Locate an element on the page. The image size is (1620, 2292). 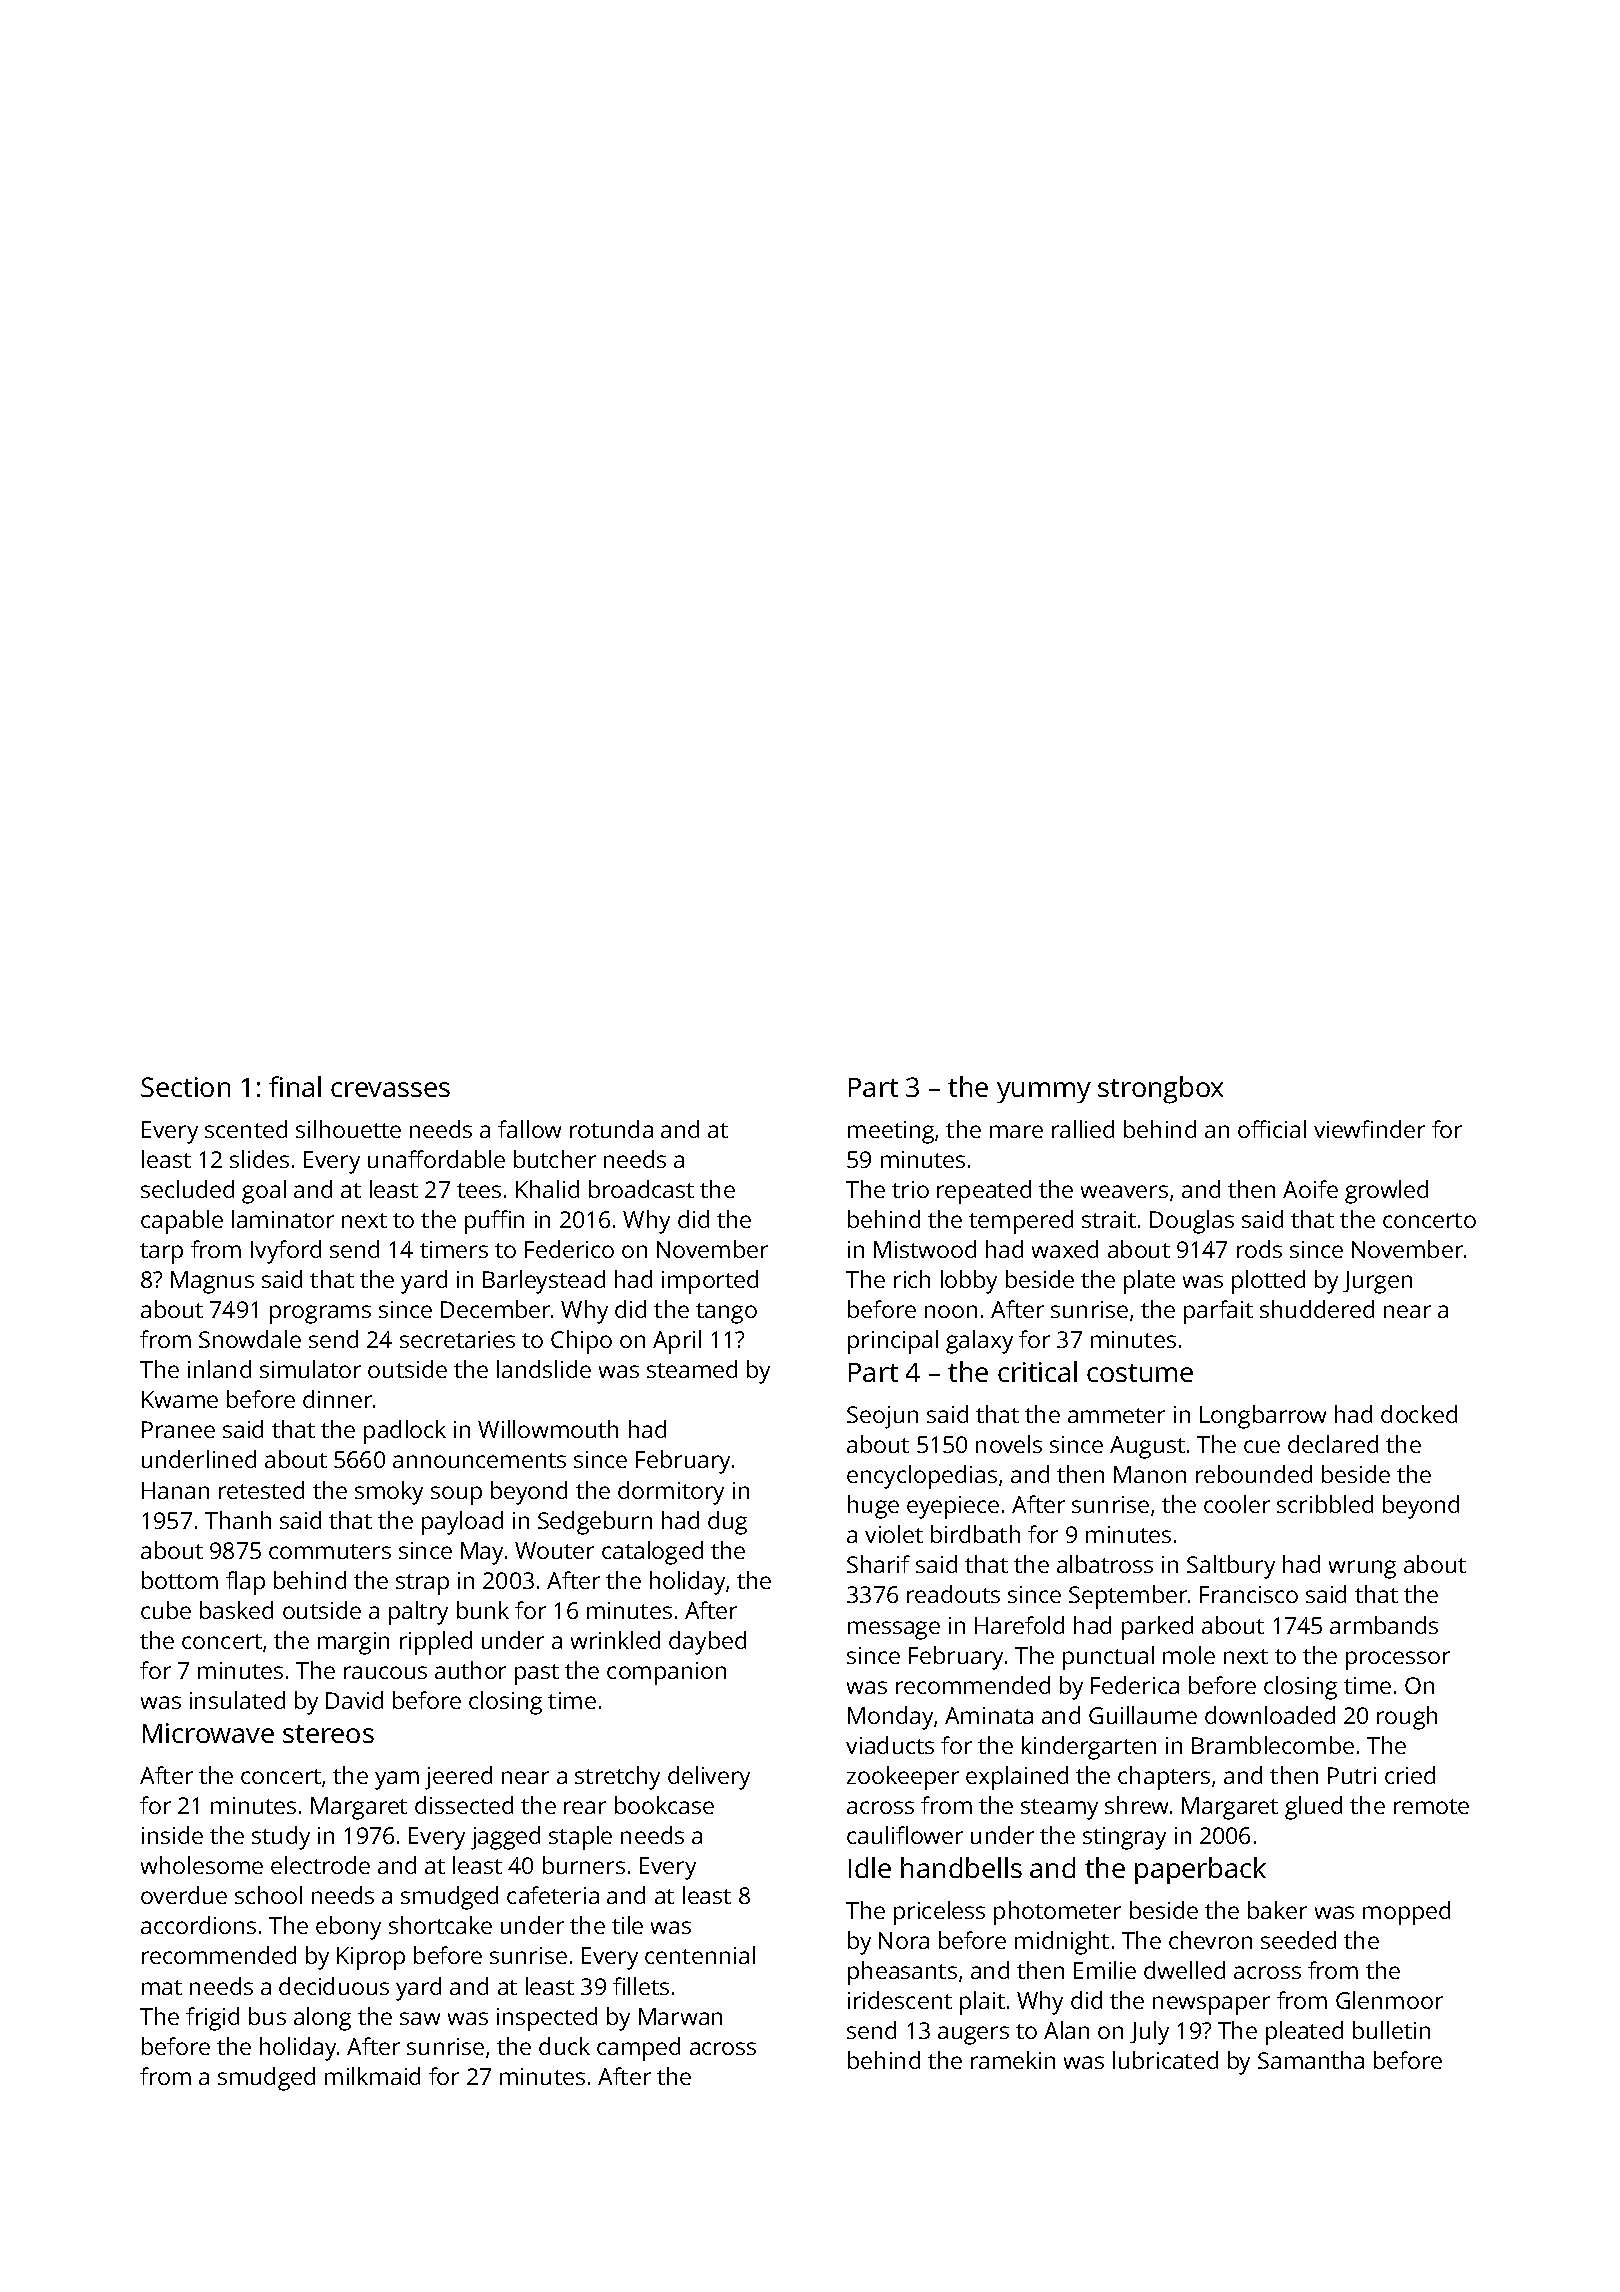
commuters is located at coordinates (330, 1551).
